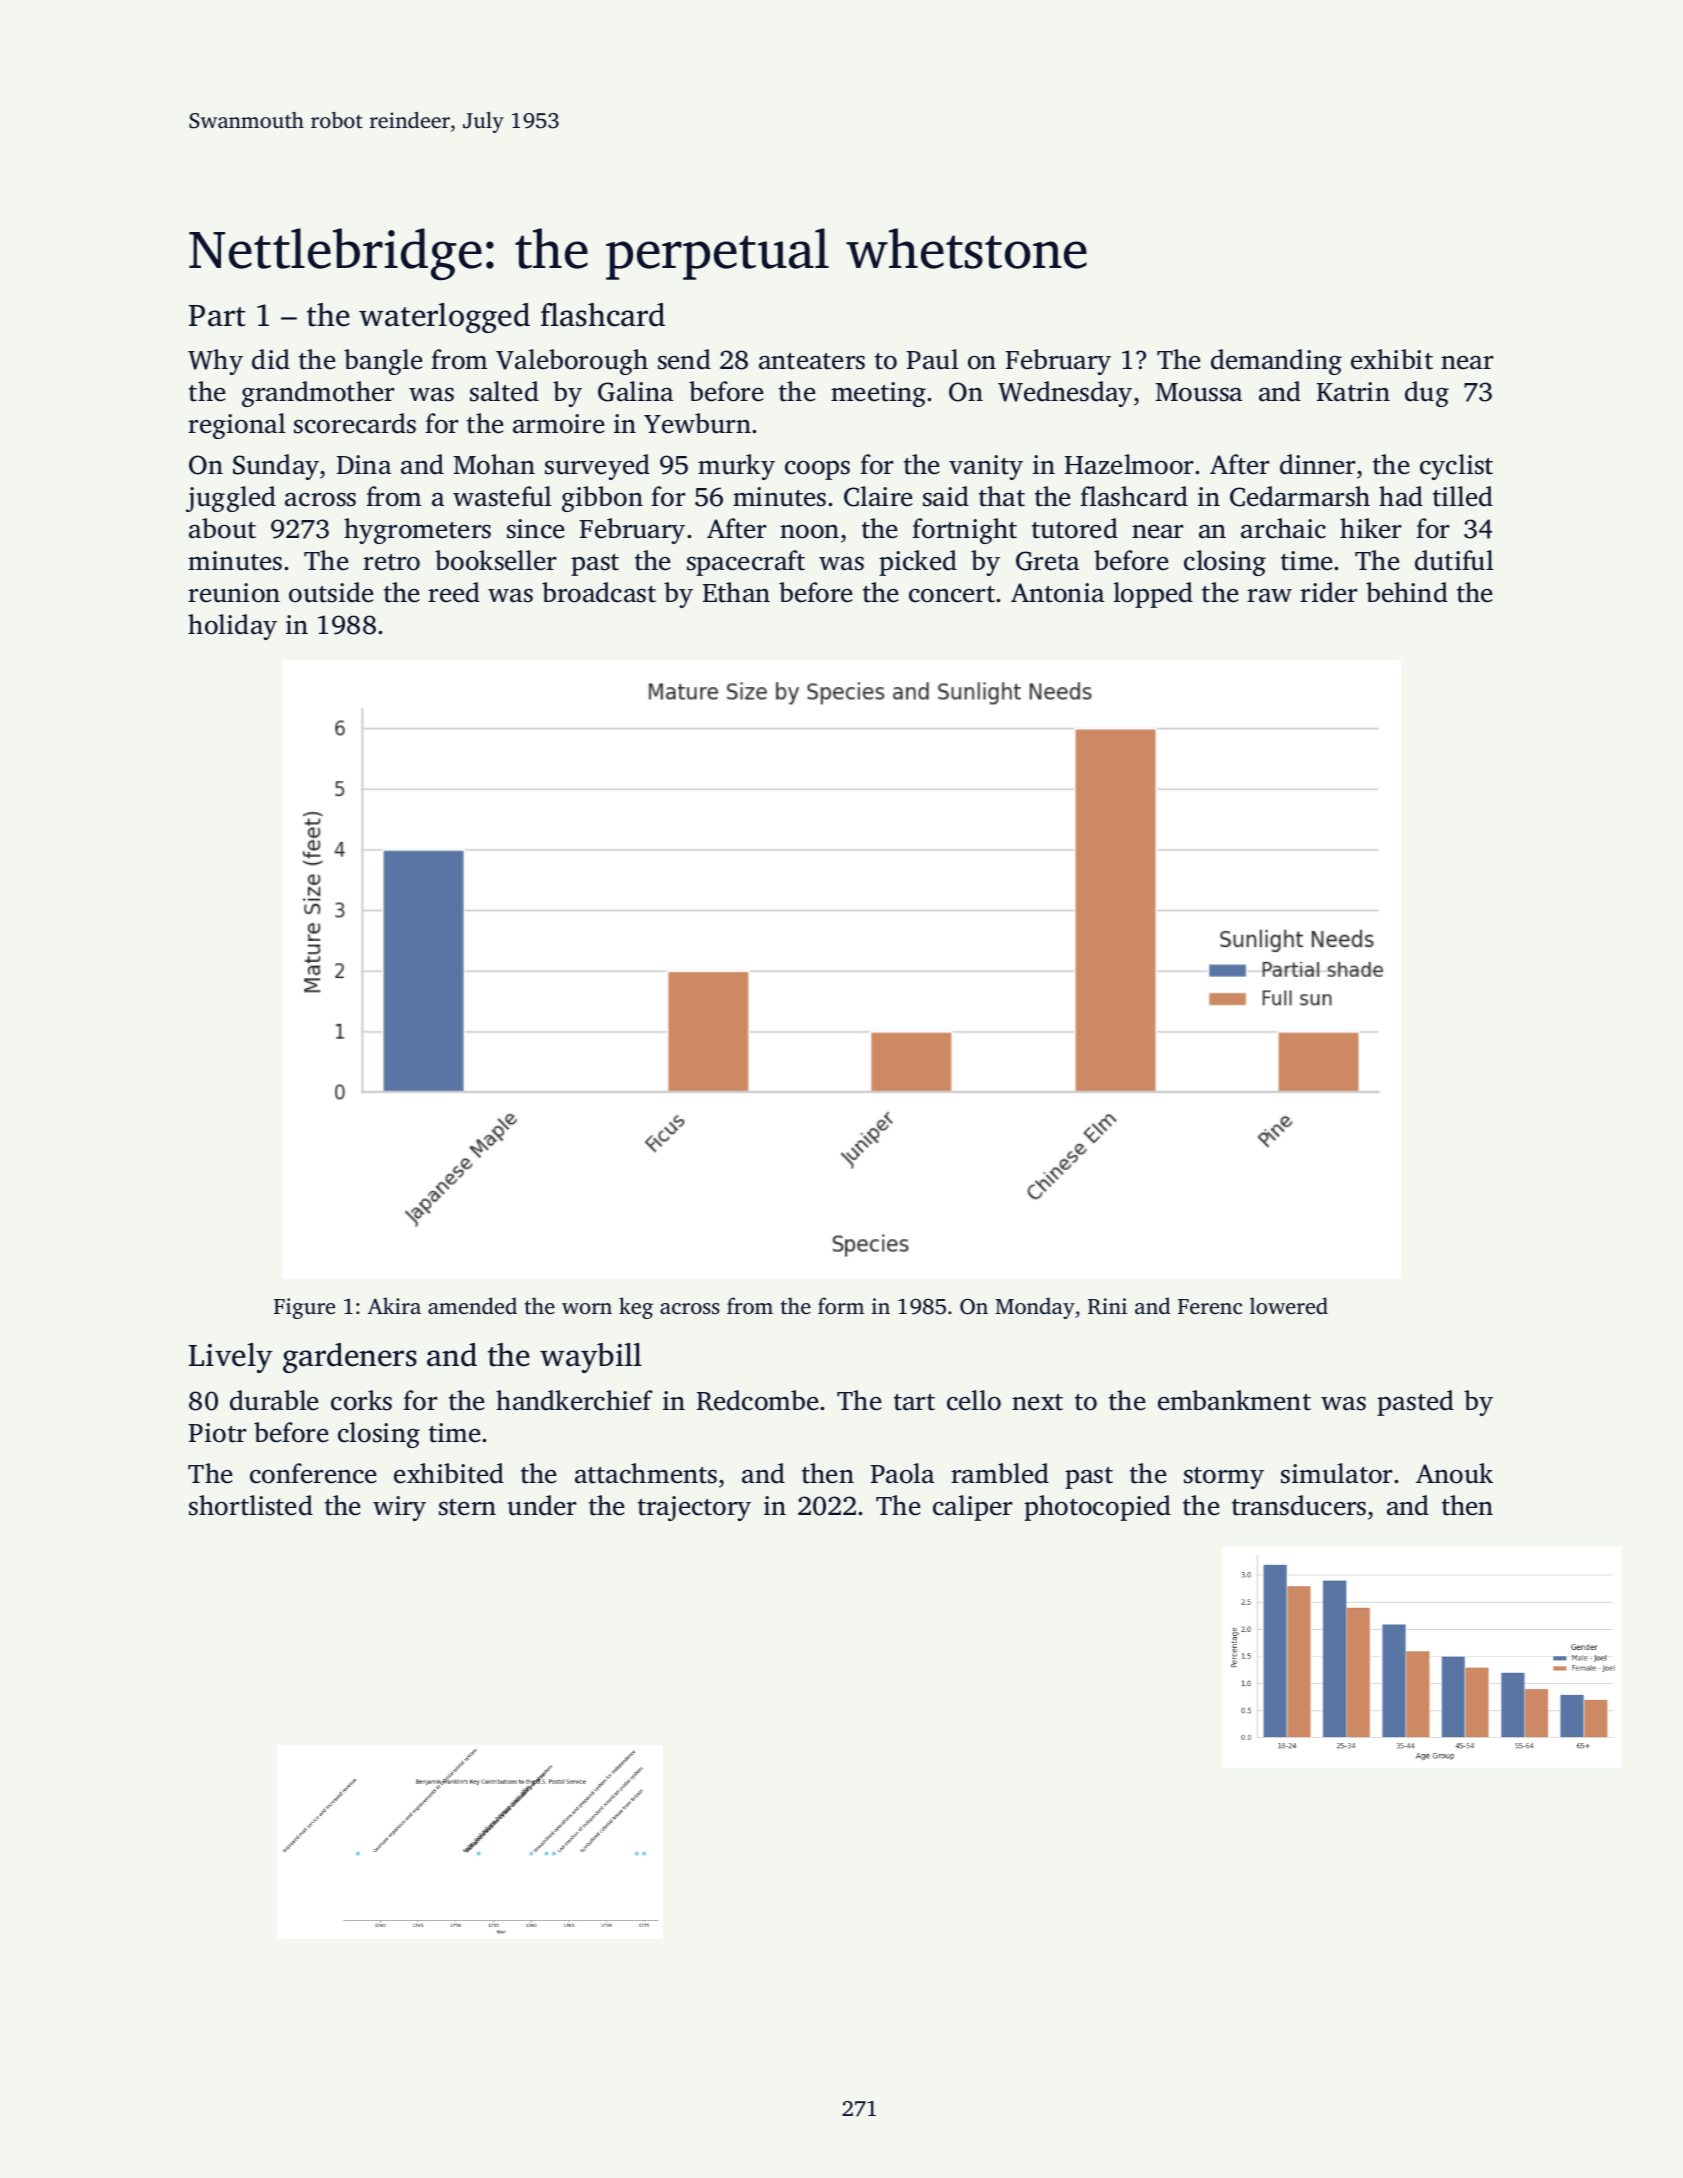 The height and width of the screenshot is (2178, 1683). Describe the element at coordinates (1234, 1400) in the screenshot. I see `embankment` at that location.
